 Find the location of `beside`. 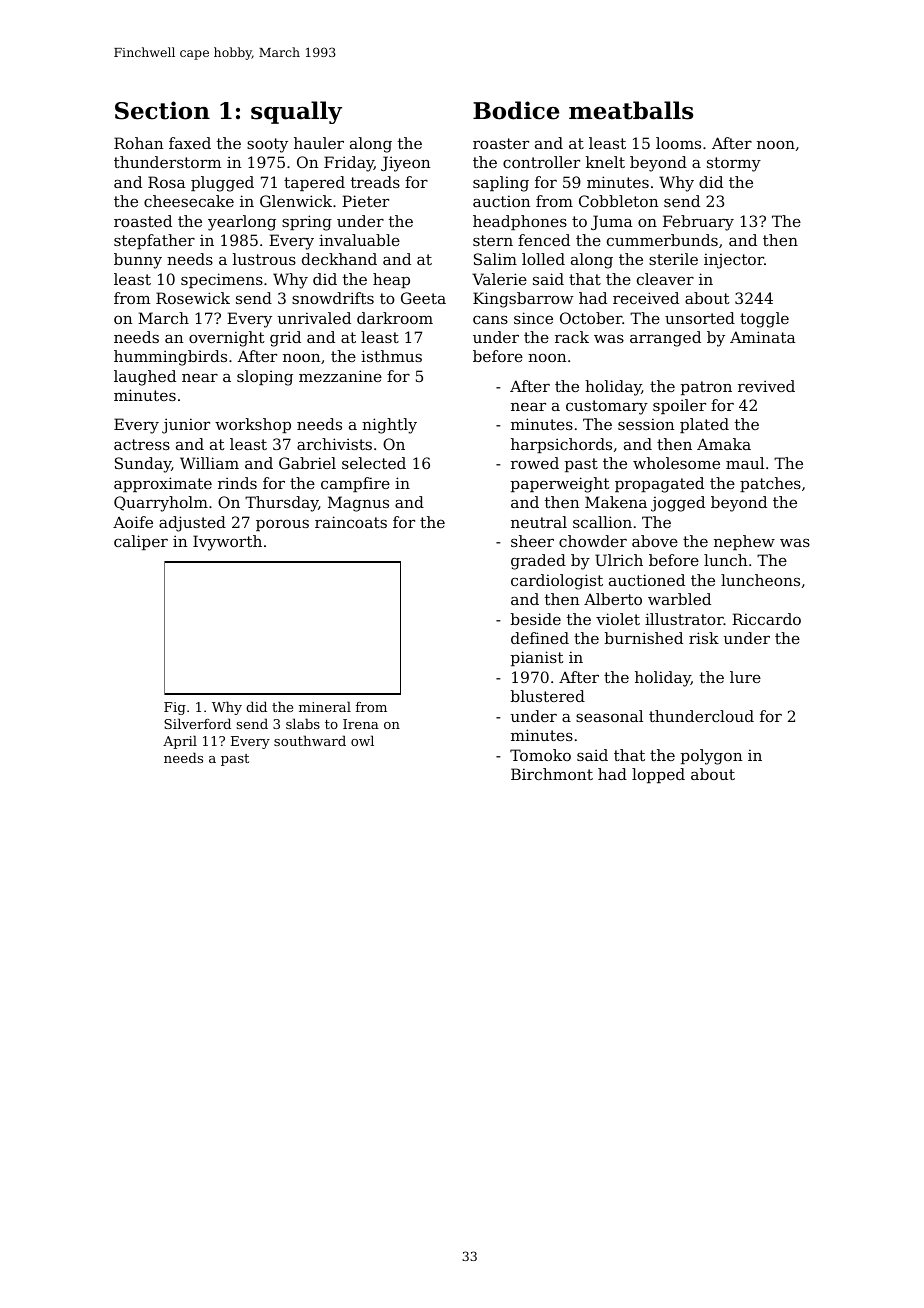

beside is located at coordinates (536, 619).
